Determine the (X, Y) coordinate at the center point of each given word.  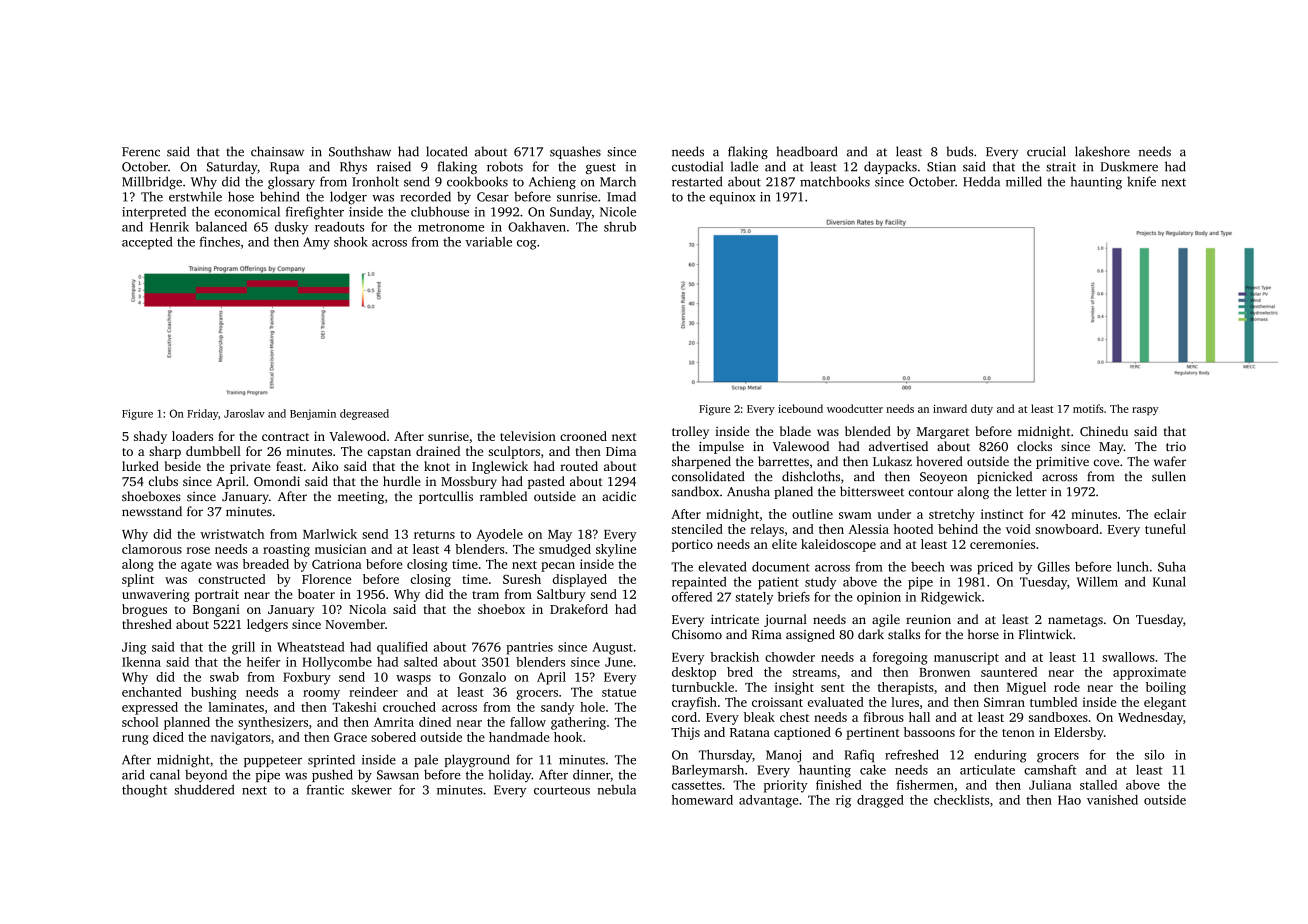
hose (241, 196)
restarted (697, 181)
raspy (1145, 411)
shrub (620, 227)
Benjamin (313, 414)
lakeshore (1102, 151)
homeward (702, 800)
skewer (372, 789)
